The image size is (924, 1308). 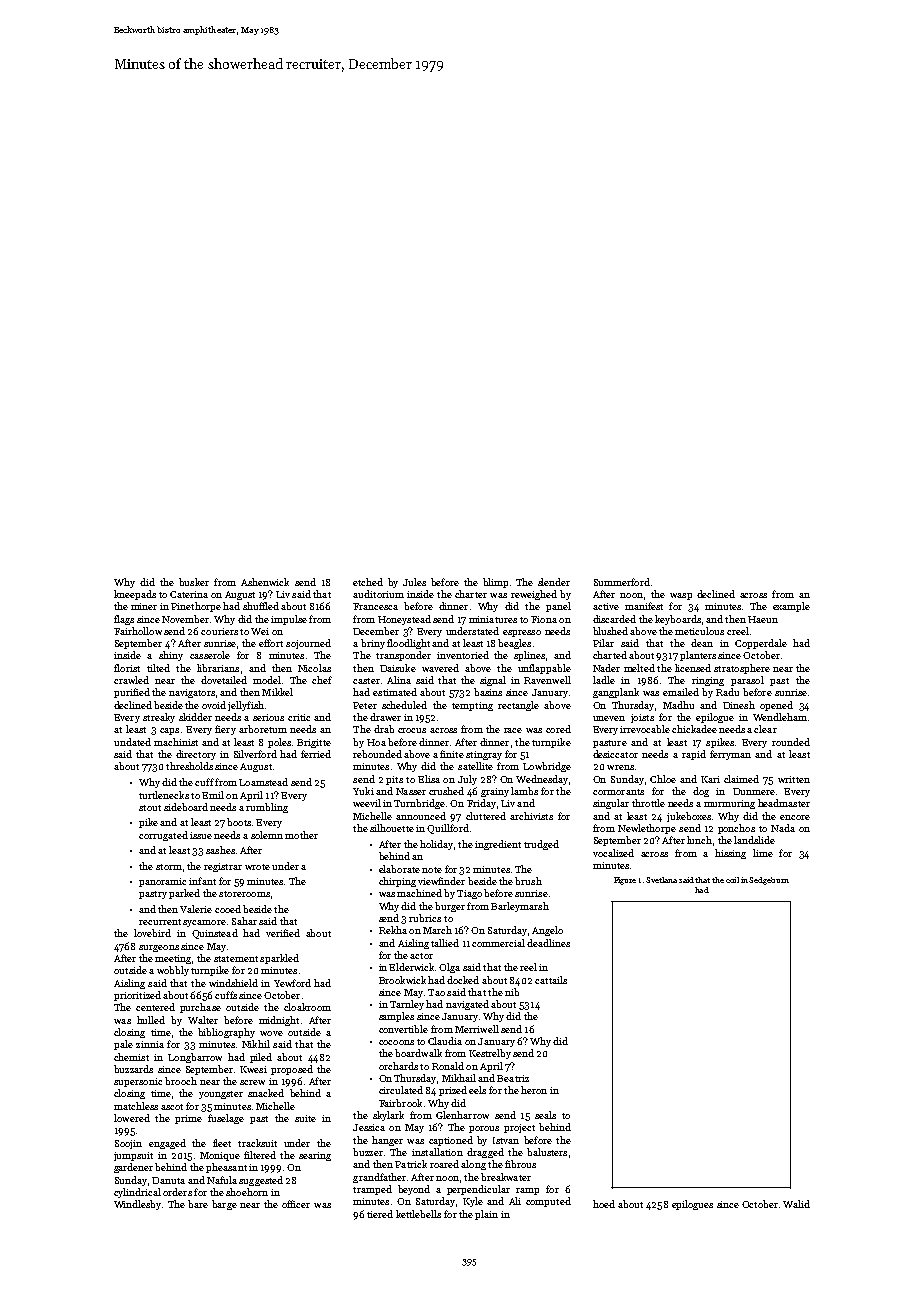 What do you see at coordinates (689, 817) in the page?
I see `jukeboxes` at bounding box center [689, 817].
